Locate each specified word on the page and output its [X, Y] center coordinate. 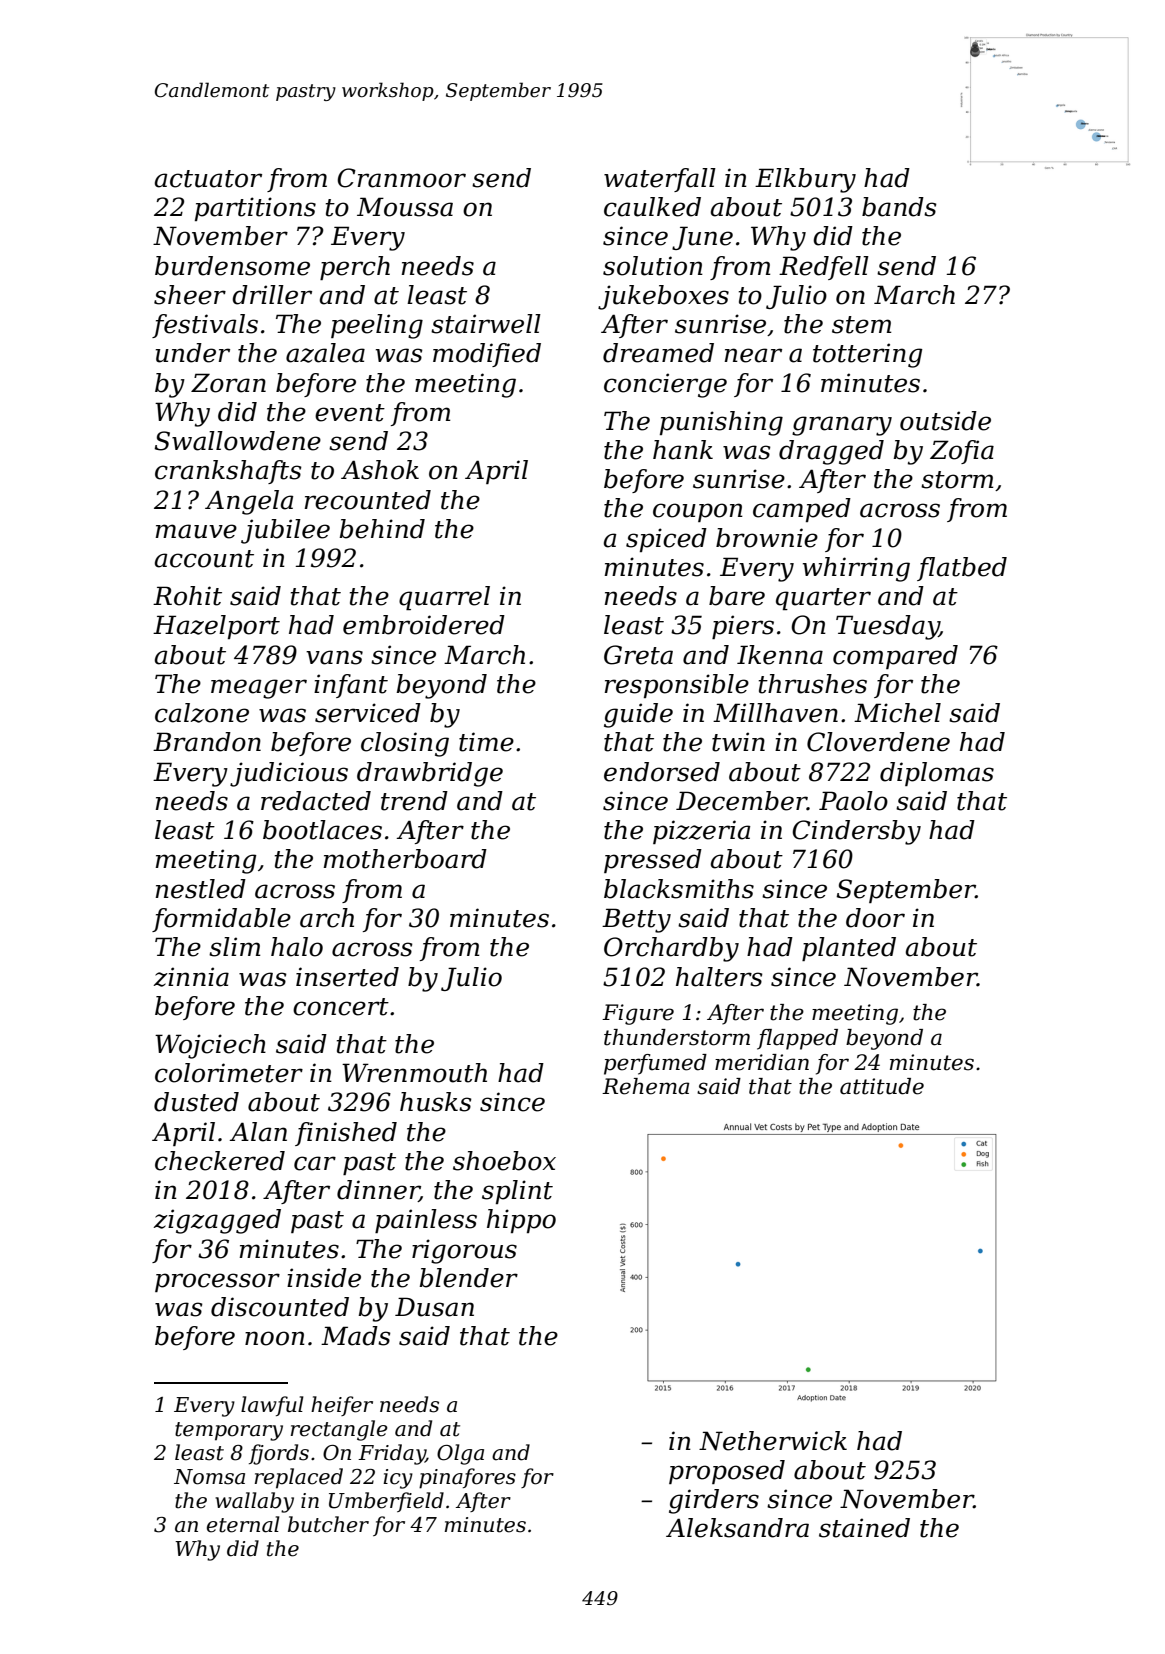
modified [487, 355]
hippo [521, 1221]
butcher [328, 1524]
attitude [882, 1086]
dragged [831, 452]
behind [382, 529]
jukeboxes [663, 297]
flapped [797, 1039]
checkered [220, 1161]
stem [861, 325]
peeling [377, 326]
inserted [347, 977]
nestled [200, 889]
